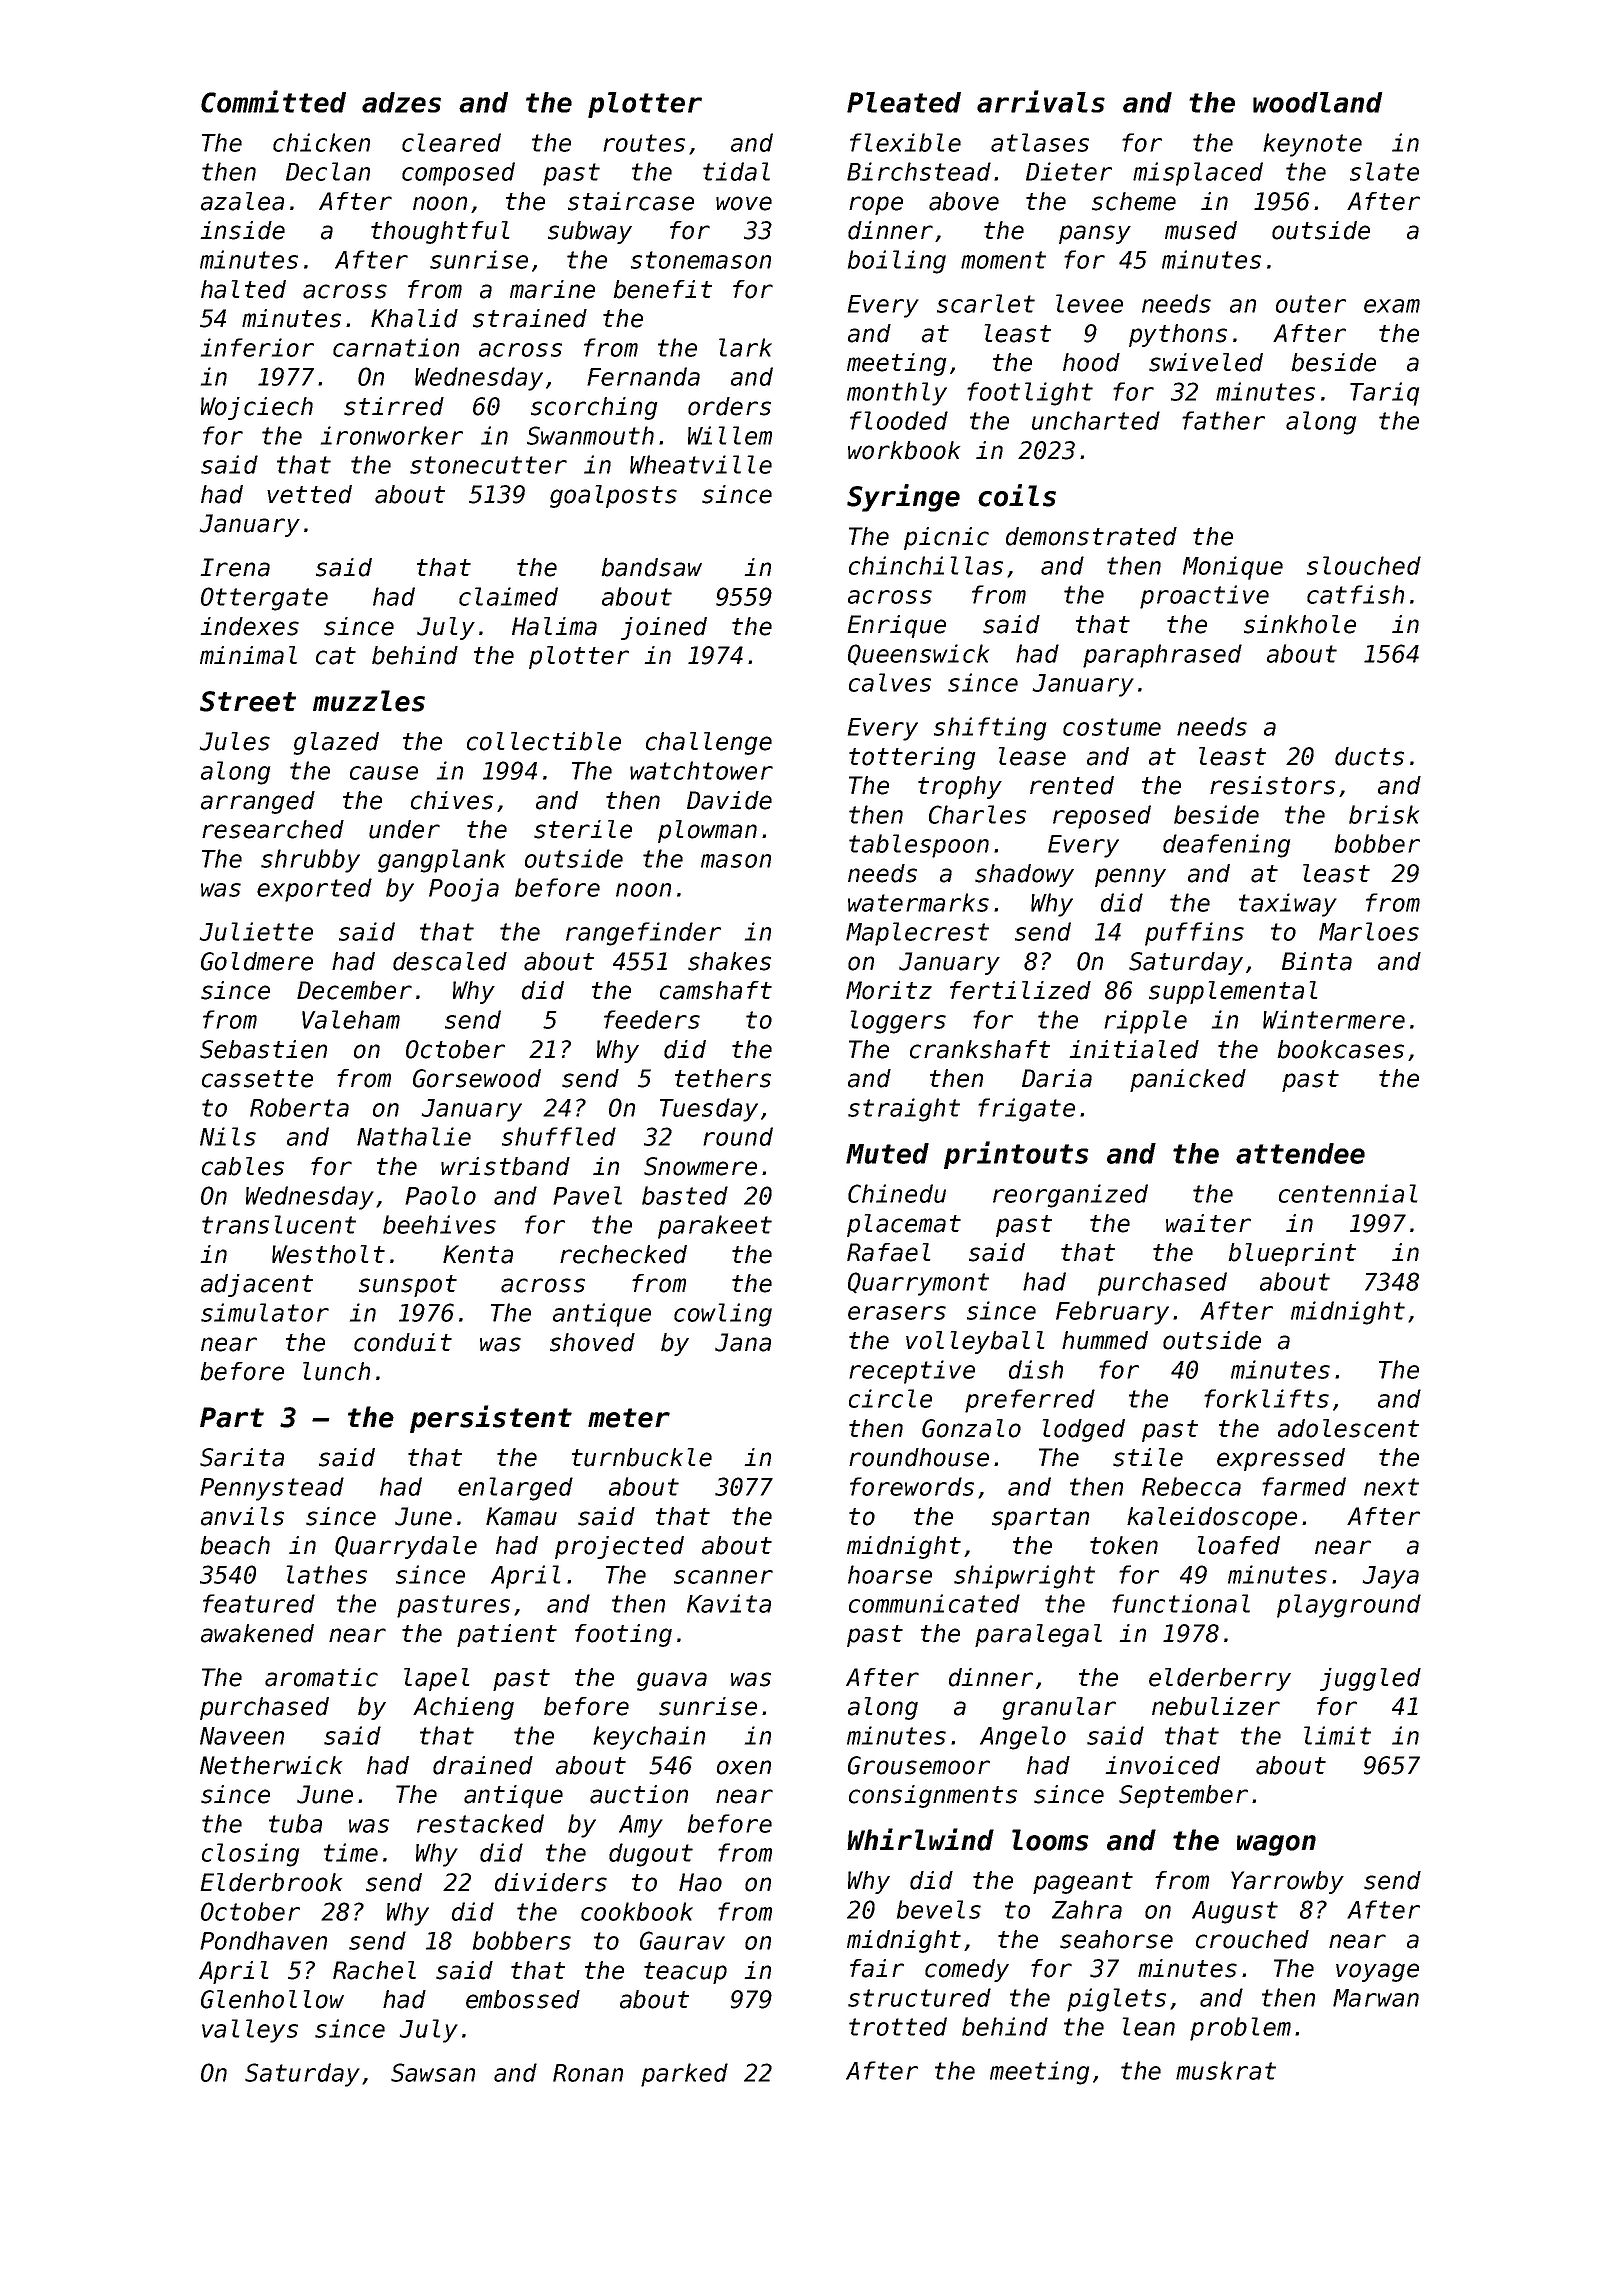 The height and width of the screenshot is (2292, 1620). Describe the element at coordinates (1348, 1428) in the screenshot. I see `adolescent` at that location.
